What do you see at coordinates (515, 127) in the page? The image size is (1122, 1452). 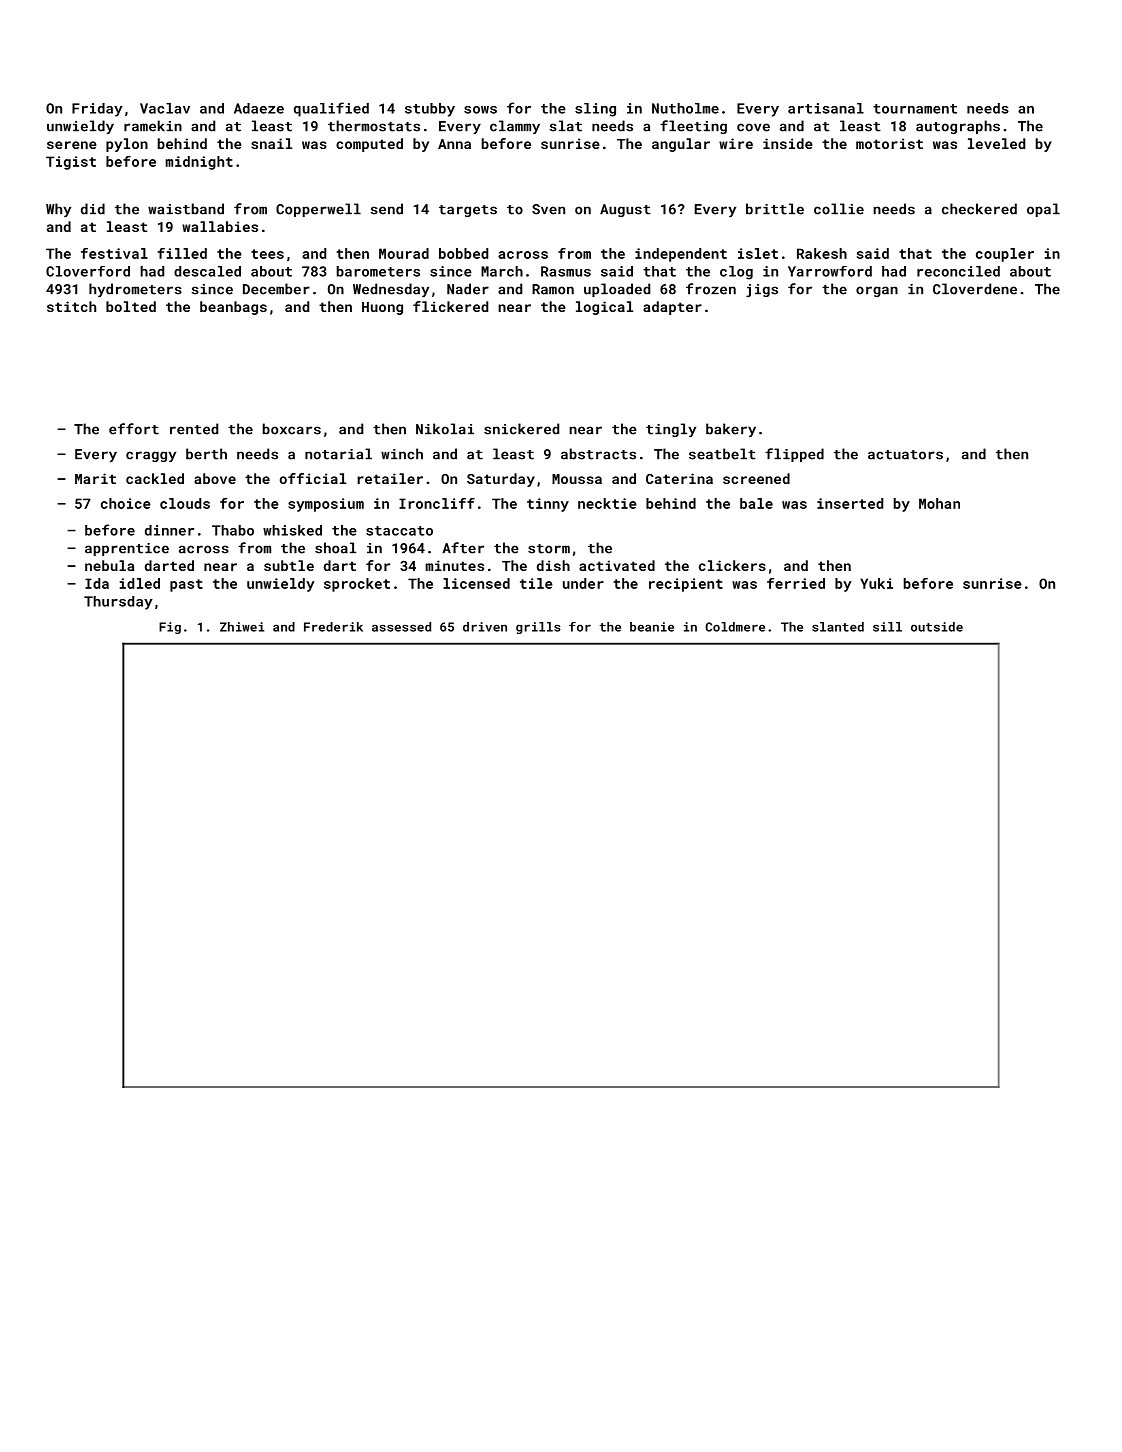 I see `clammy` at bounding box center [515, 127].
